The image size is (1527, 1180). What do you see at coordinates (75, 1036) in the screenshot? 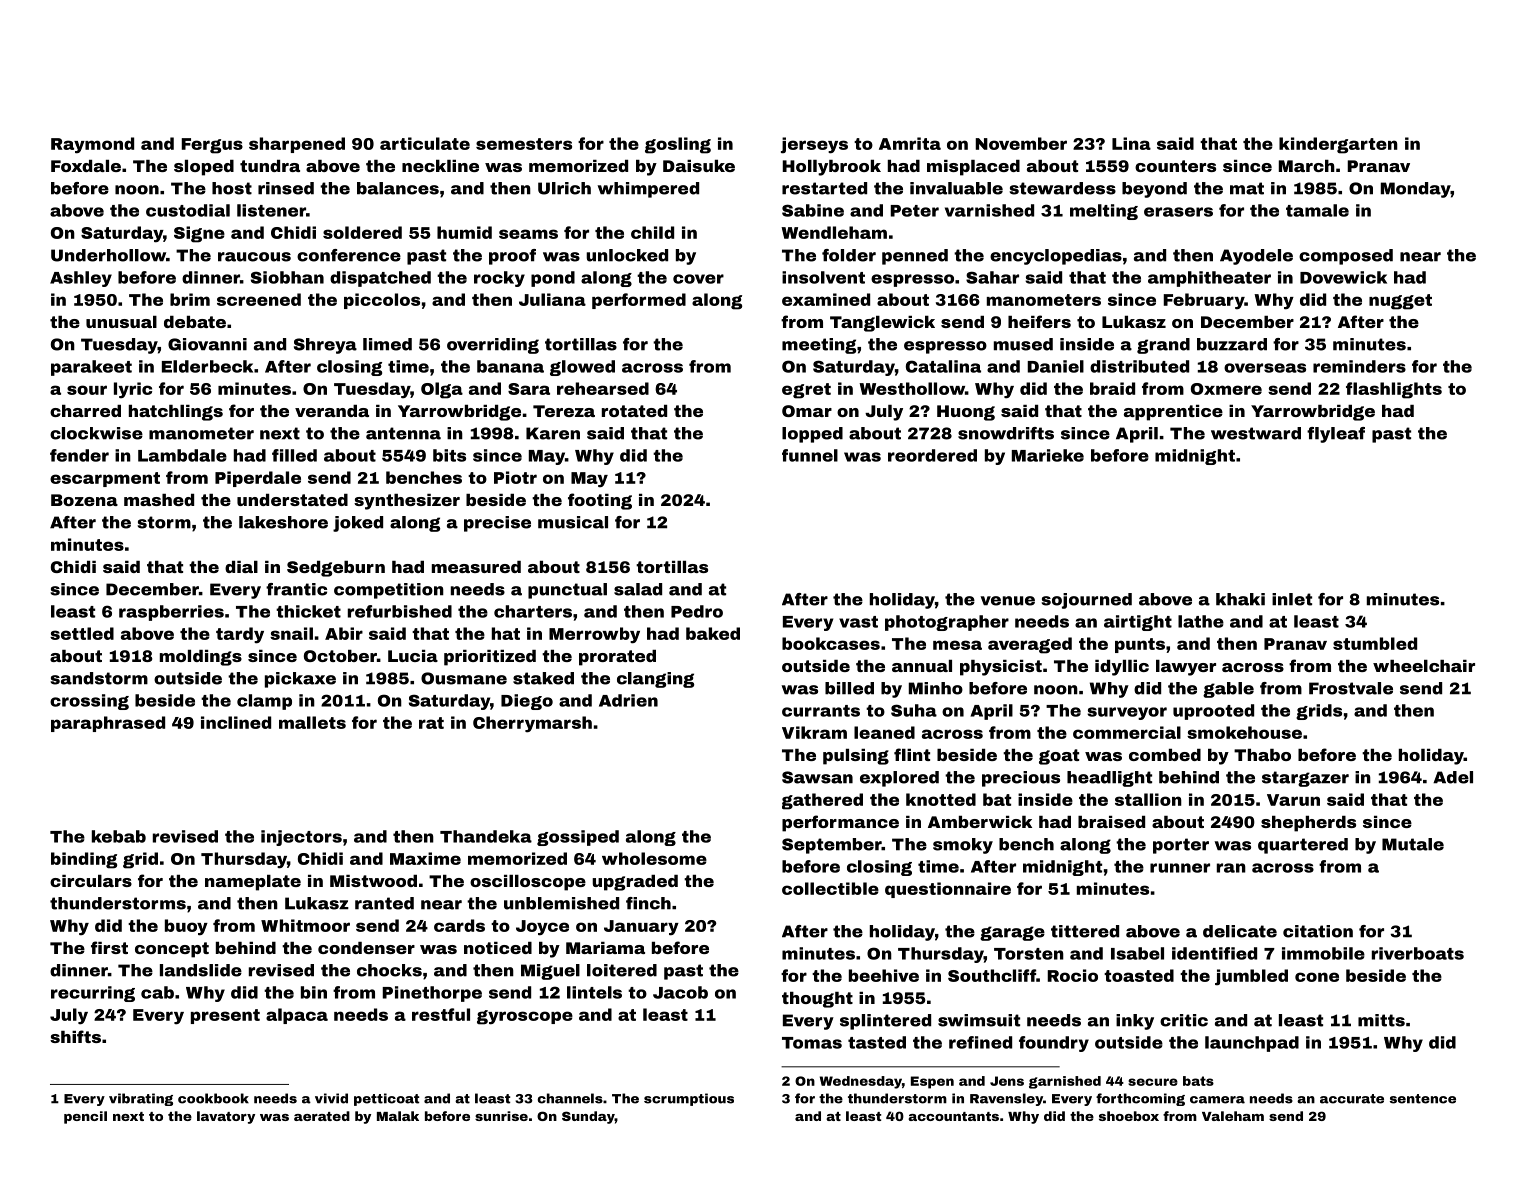
I see `shifts` at bounding box center [75, 1036].
